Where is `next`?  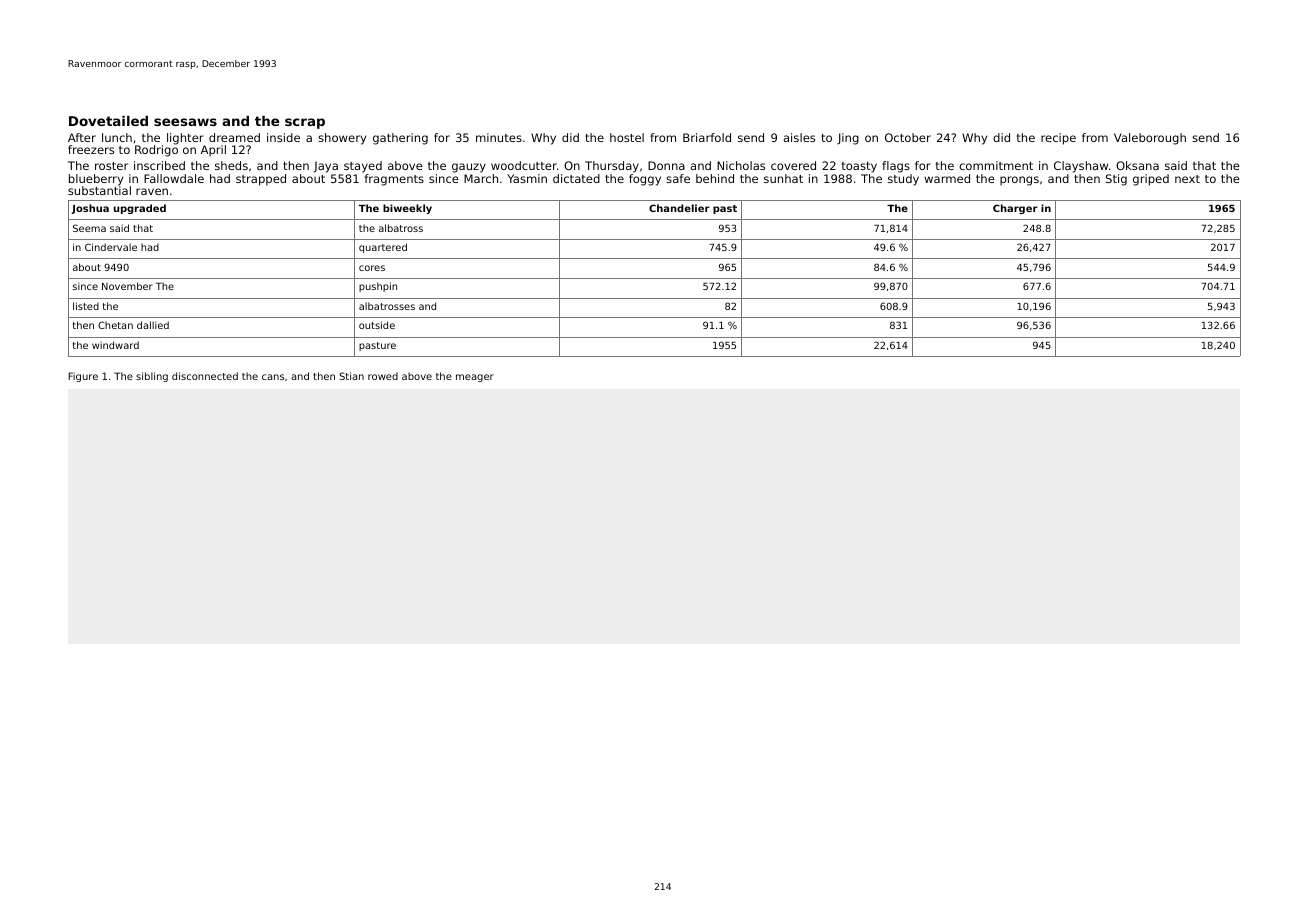 next is located at coordinates (1187, 179).
